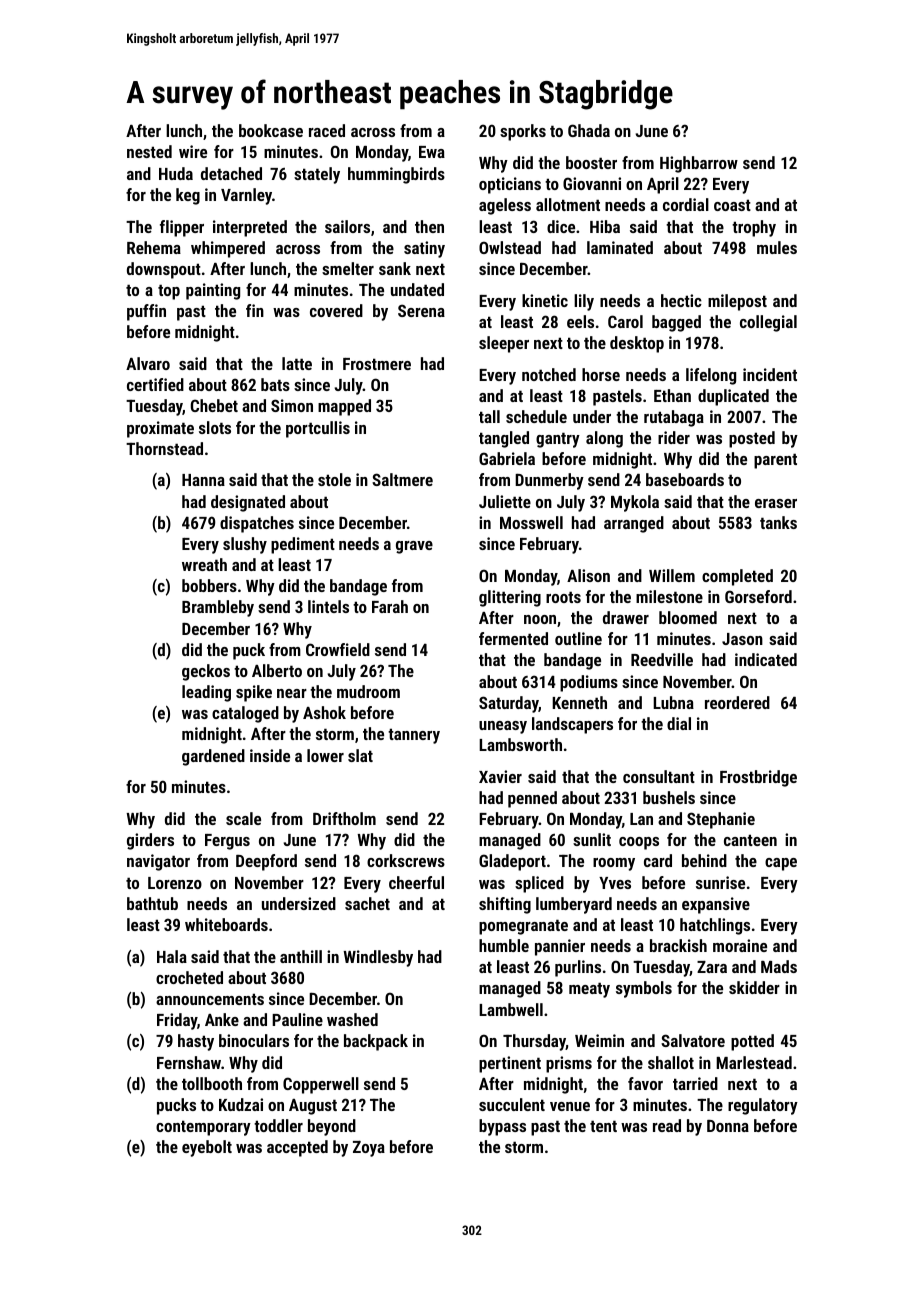 The width and height of the page is (924, 1311). What do you see at coordinates (228, 249) in the page?
I see `whimpered` at bounding box center [228, 249].
